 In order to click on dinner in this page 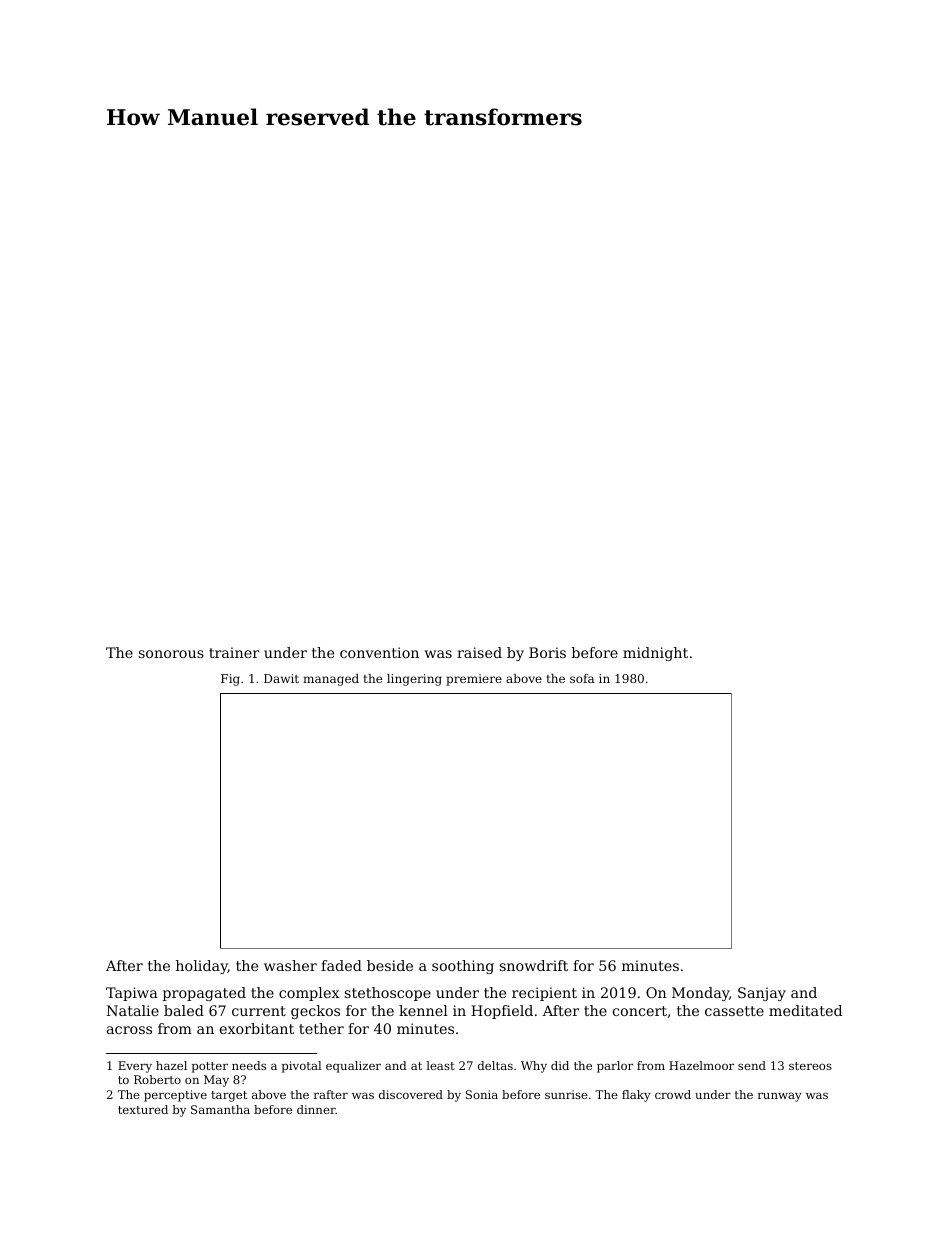, I will do `click(316, 1109)`.
